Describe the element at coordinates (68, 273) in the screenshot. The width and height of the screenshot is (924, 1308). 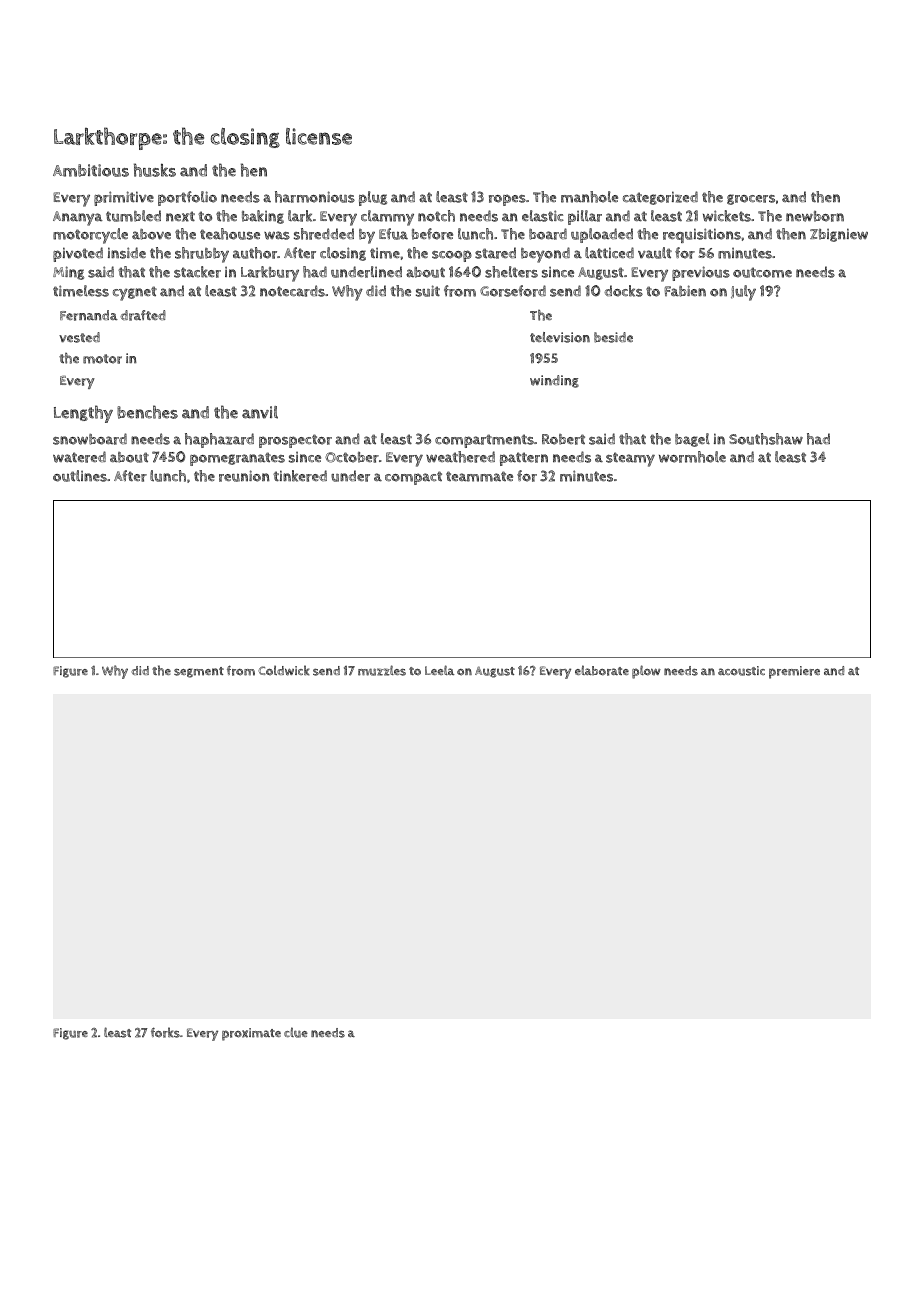
I see `Ming` at that location.
